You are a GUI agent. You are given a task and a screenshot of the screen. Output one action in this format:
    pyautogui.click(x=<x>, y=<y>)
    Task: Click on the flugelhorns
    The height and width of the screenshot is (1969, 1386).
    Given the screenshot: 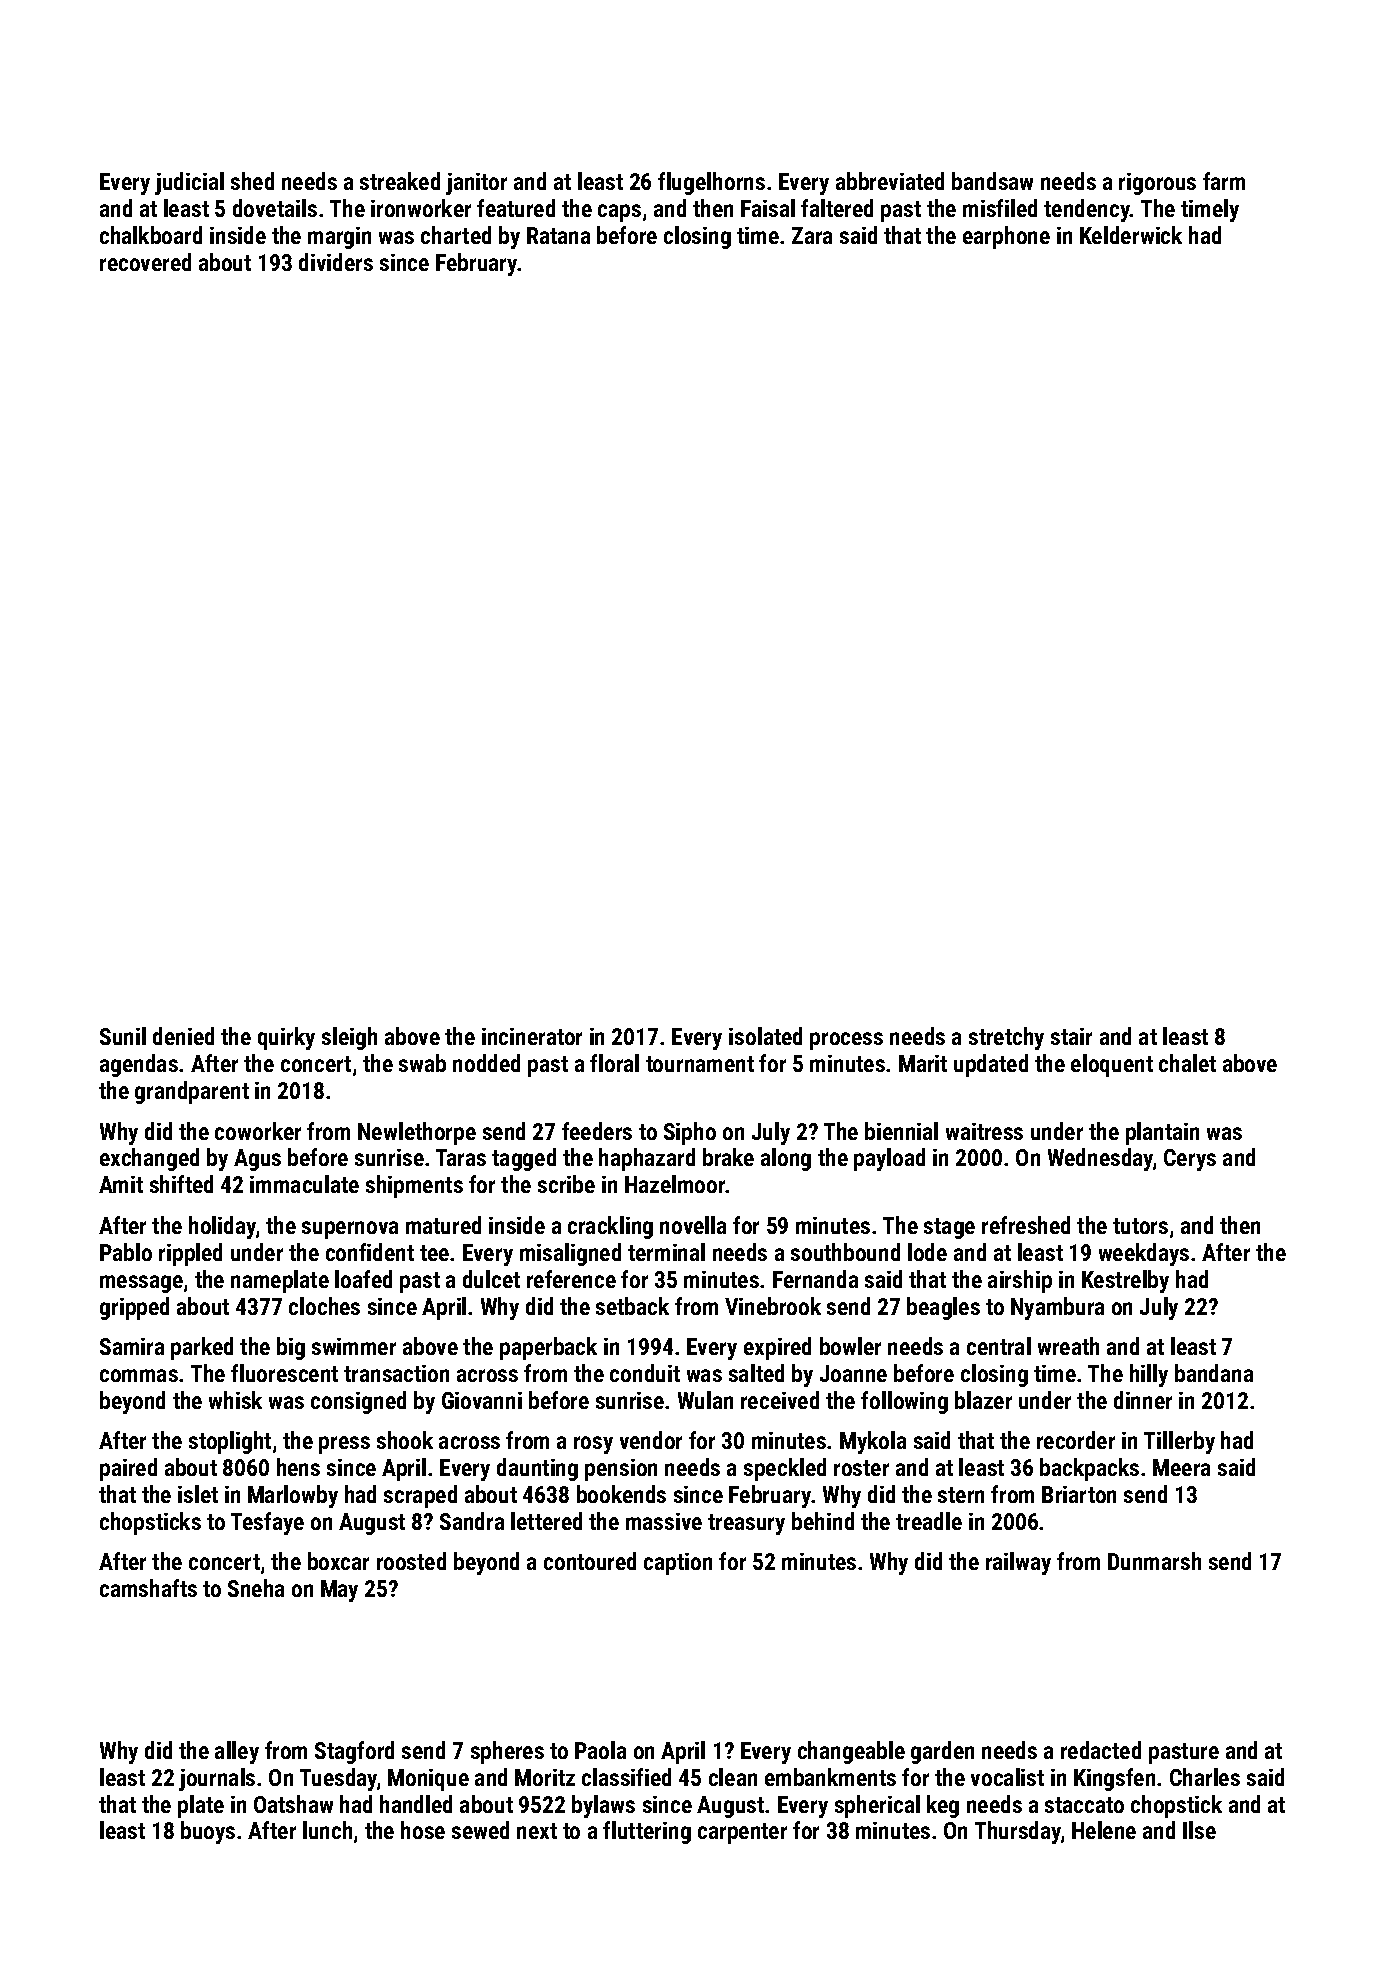 What is the action you would take?
    pyautogui.click(x=711, y=183)
